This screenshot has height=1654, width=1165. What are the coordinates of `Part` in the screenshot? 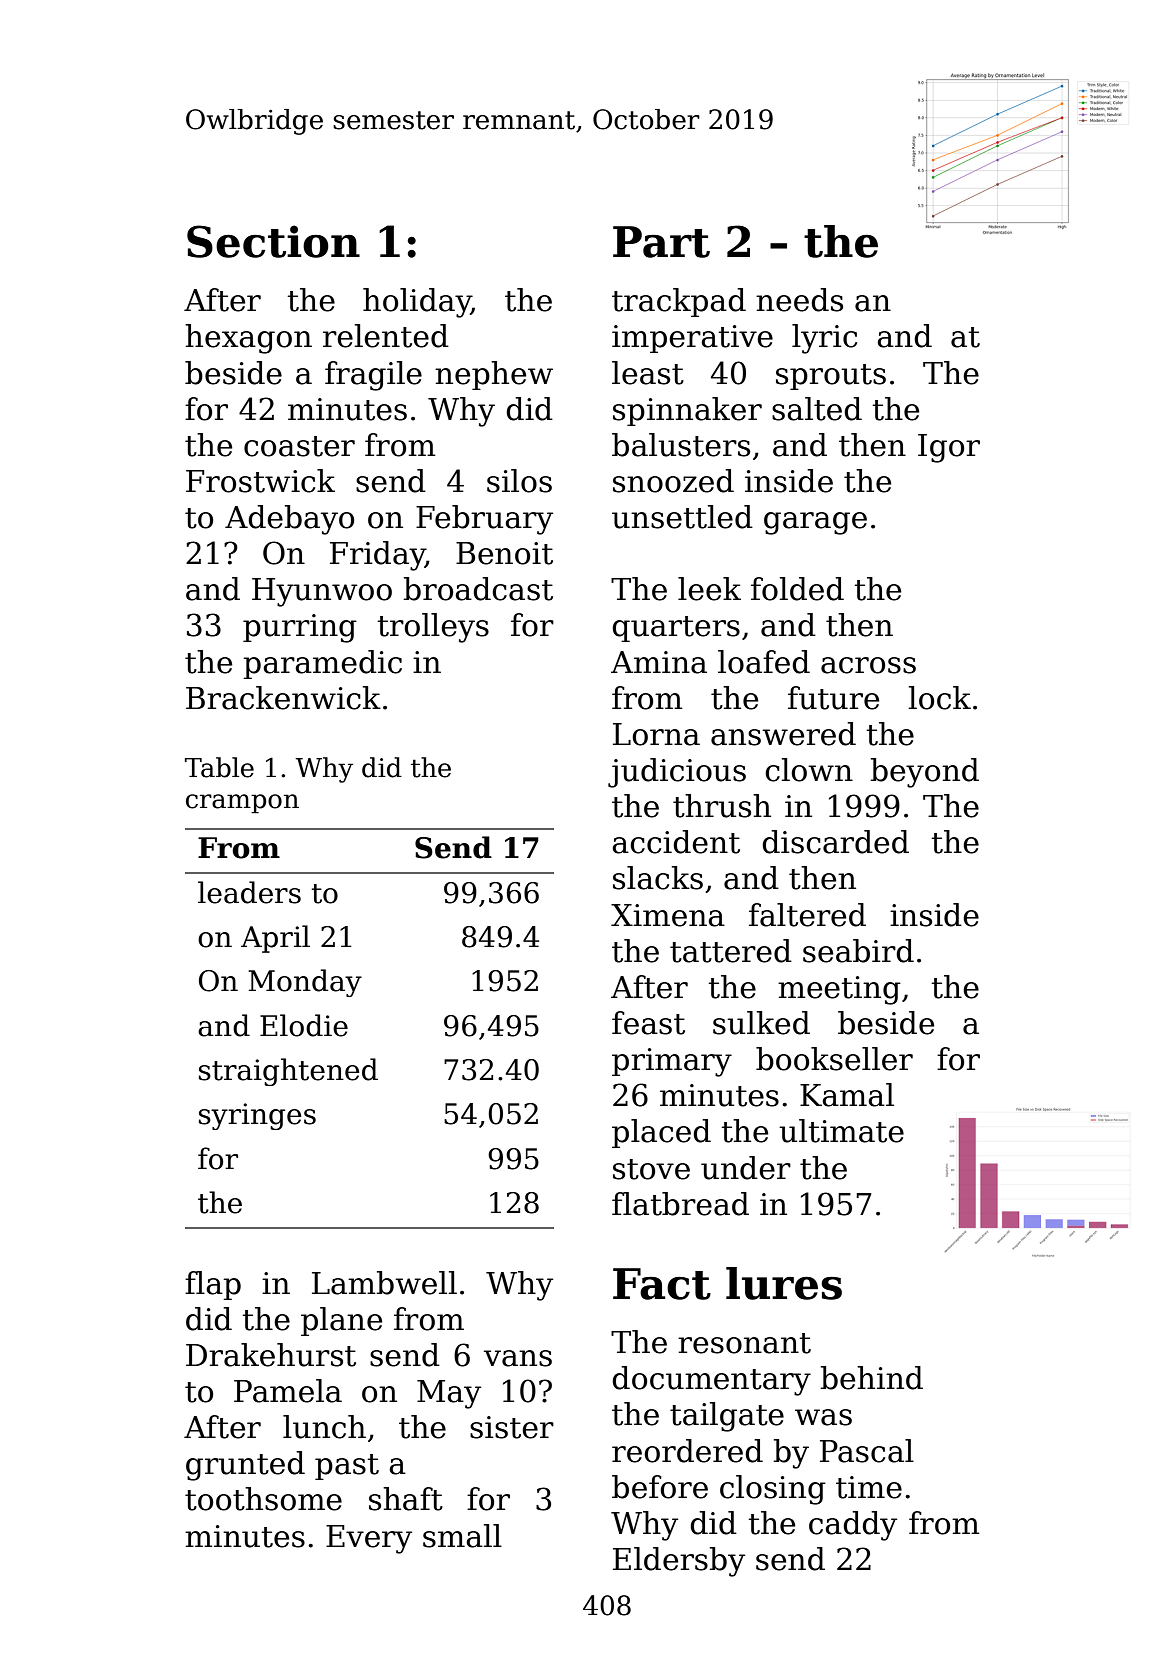 It's located at (661, 242).
